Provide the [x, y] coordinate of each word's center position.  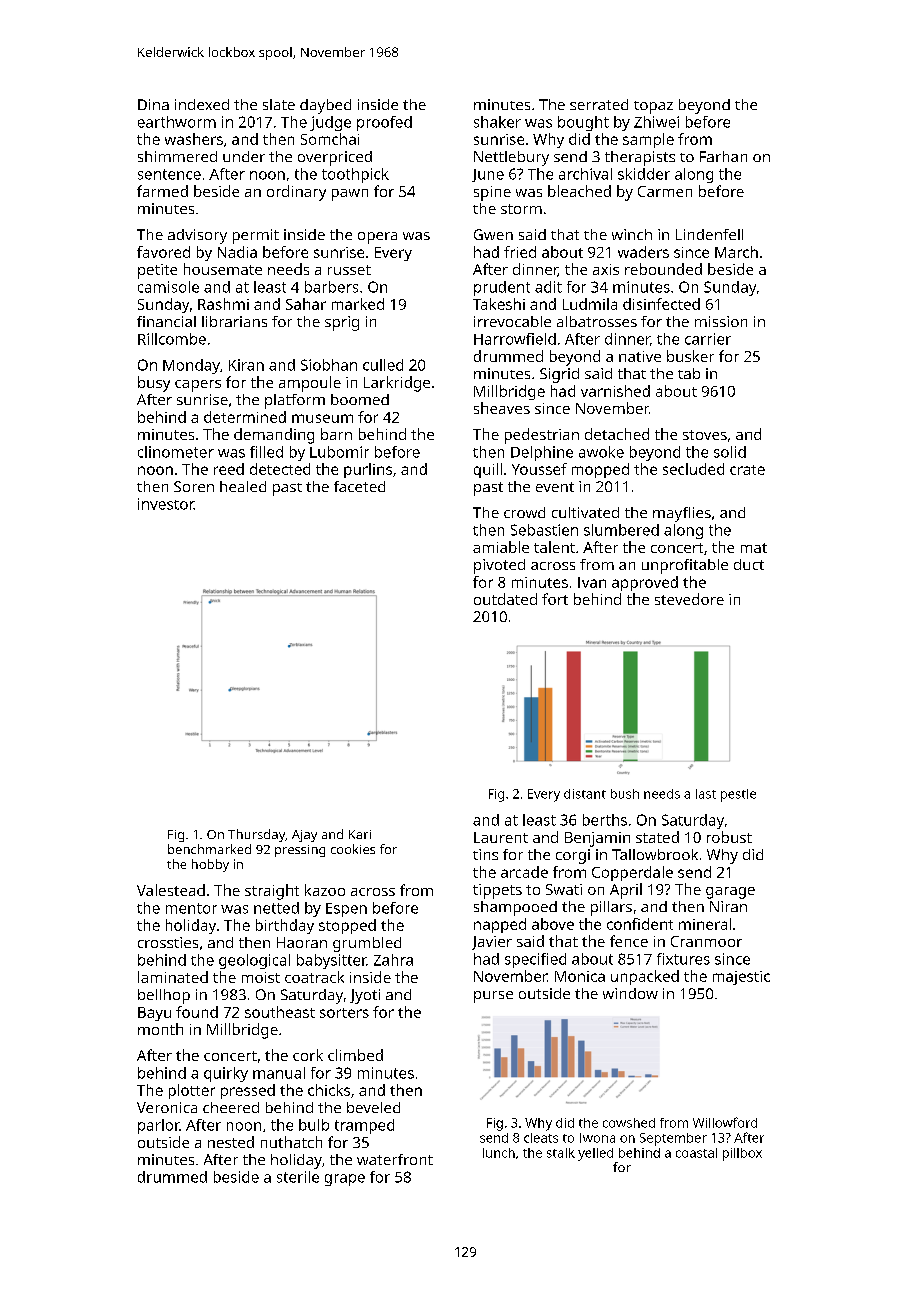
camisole [168, 287]
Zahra [393, 960]
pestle [738, 795]
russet [349, 270]
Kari [360, 834]
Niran [728, 906]
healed [243, 486]
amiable [501, 547]
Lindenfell [709, 234]
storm [521, 209]
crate [747, 470]
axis [606, 269]
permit [256, 236]
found [197, 1012]
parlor [159, 1126]
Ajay [304, 836]
